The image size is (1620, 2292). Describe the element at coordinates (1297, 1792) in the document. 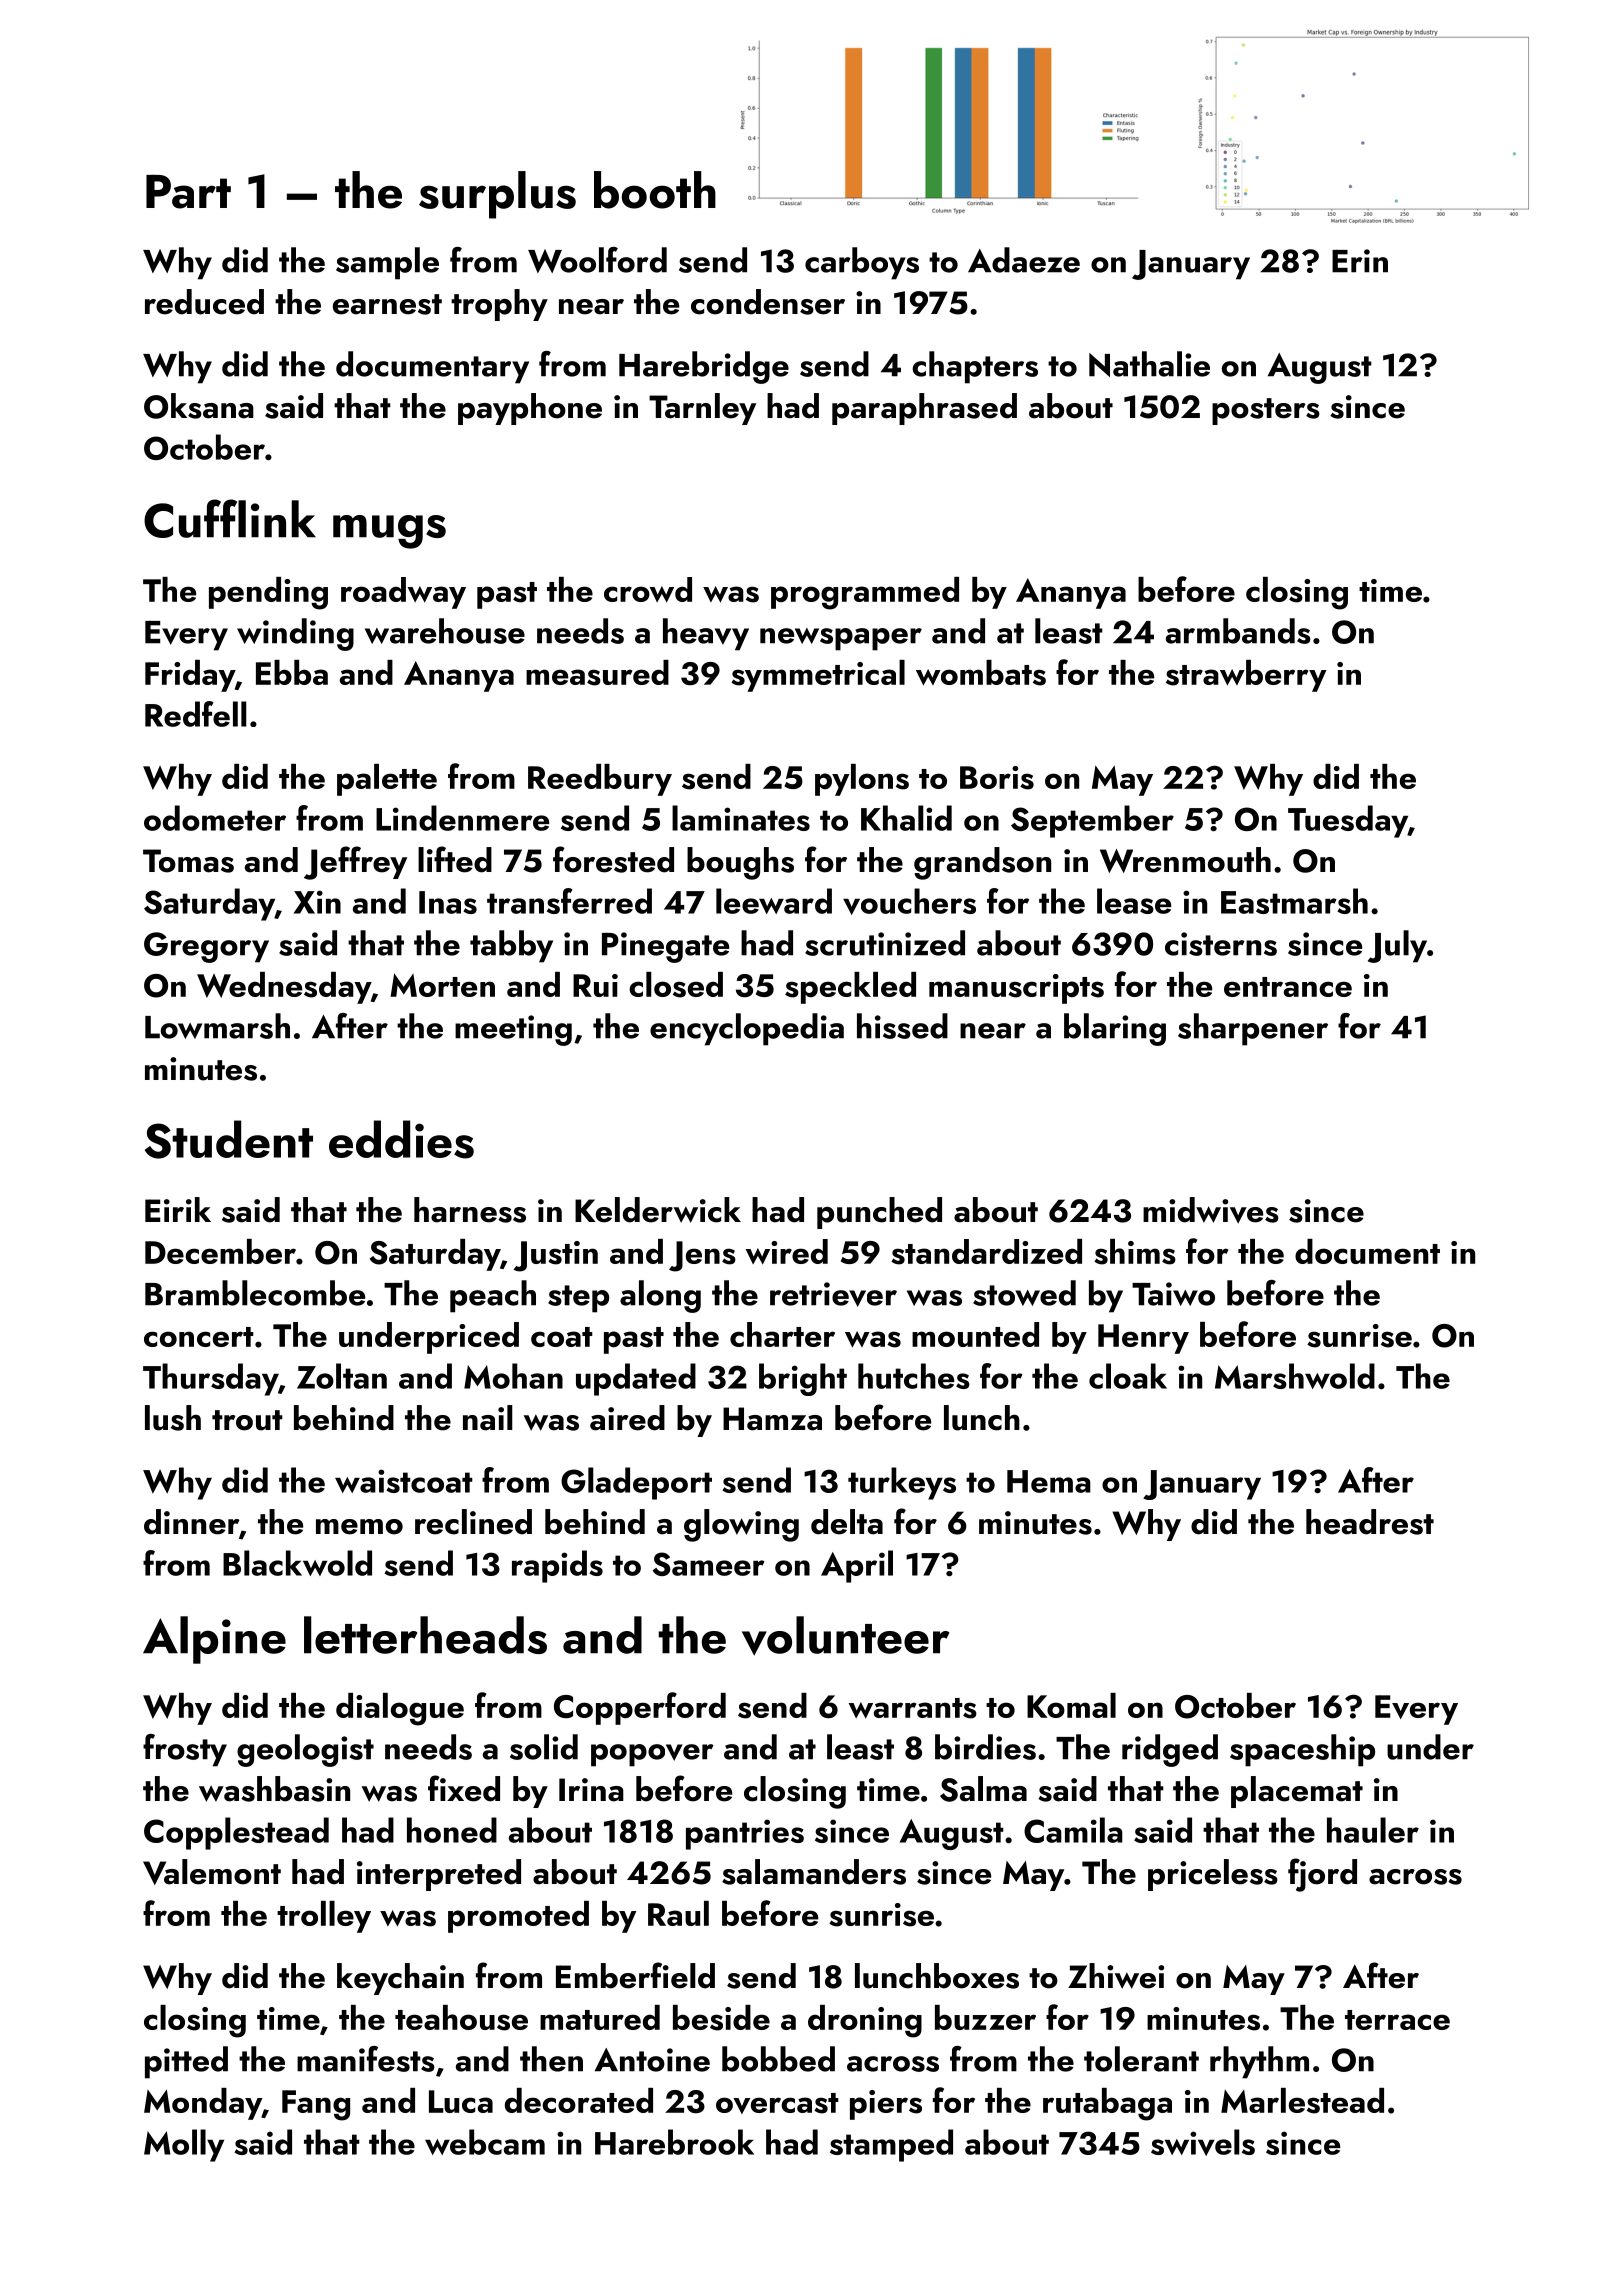

I see `placemat` at that location.
